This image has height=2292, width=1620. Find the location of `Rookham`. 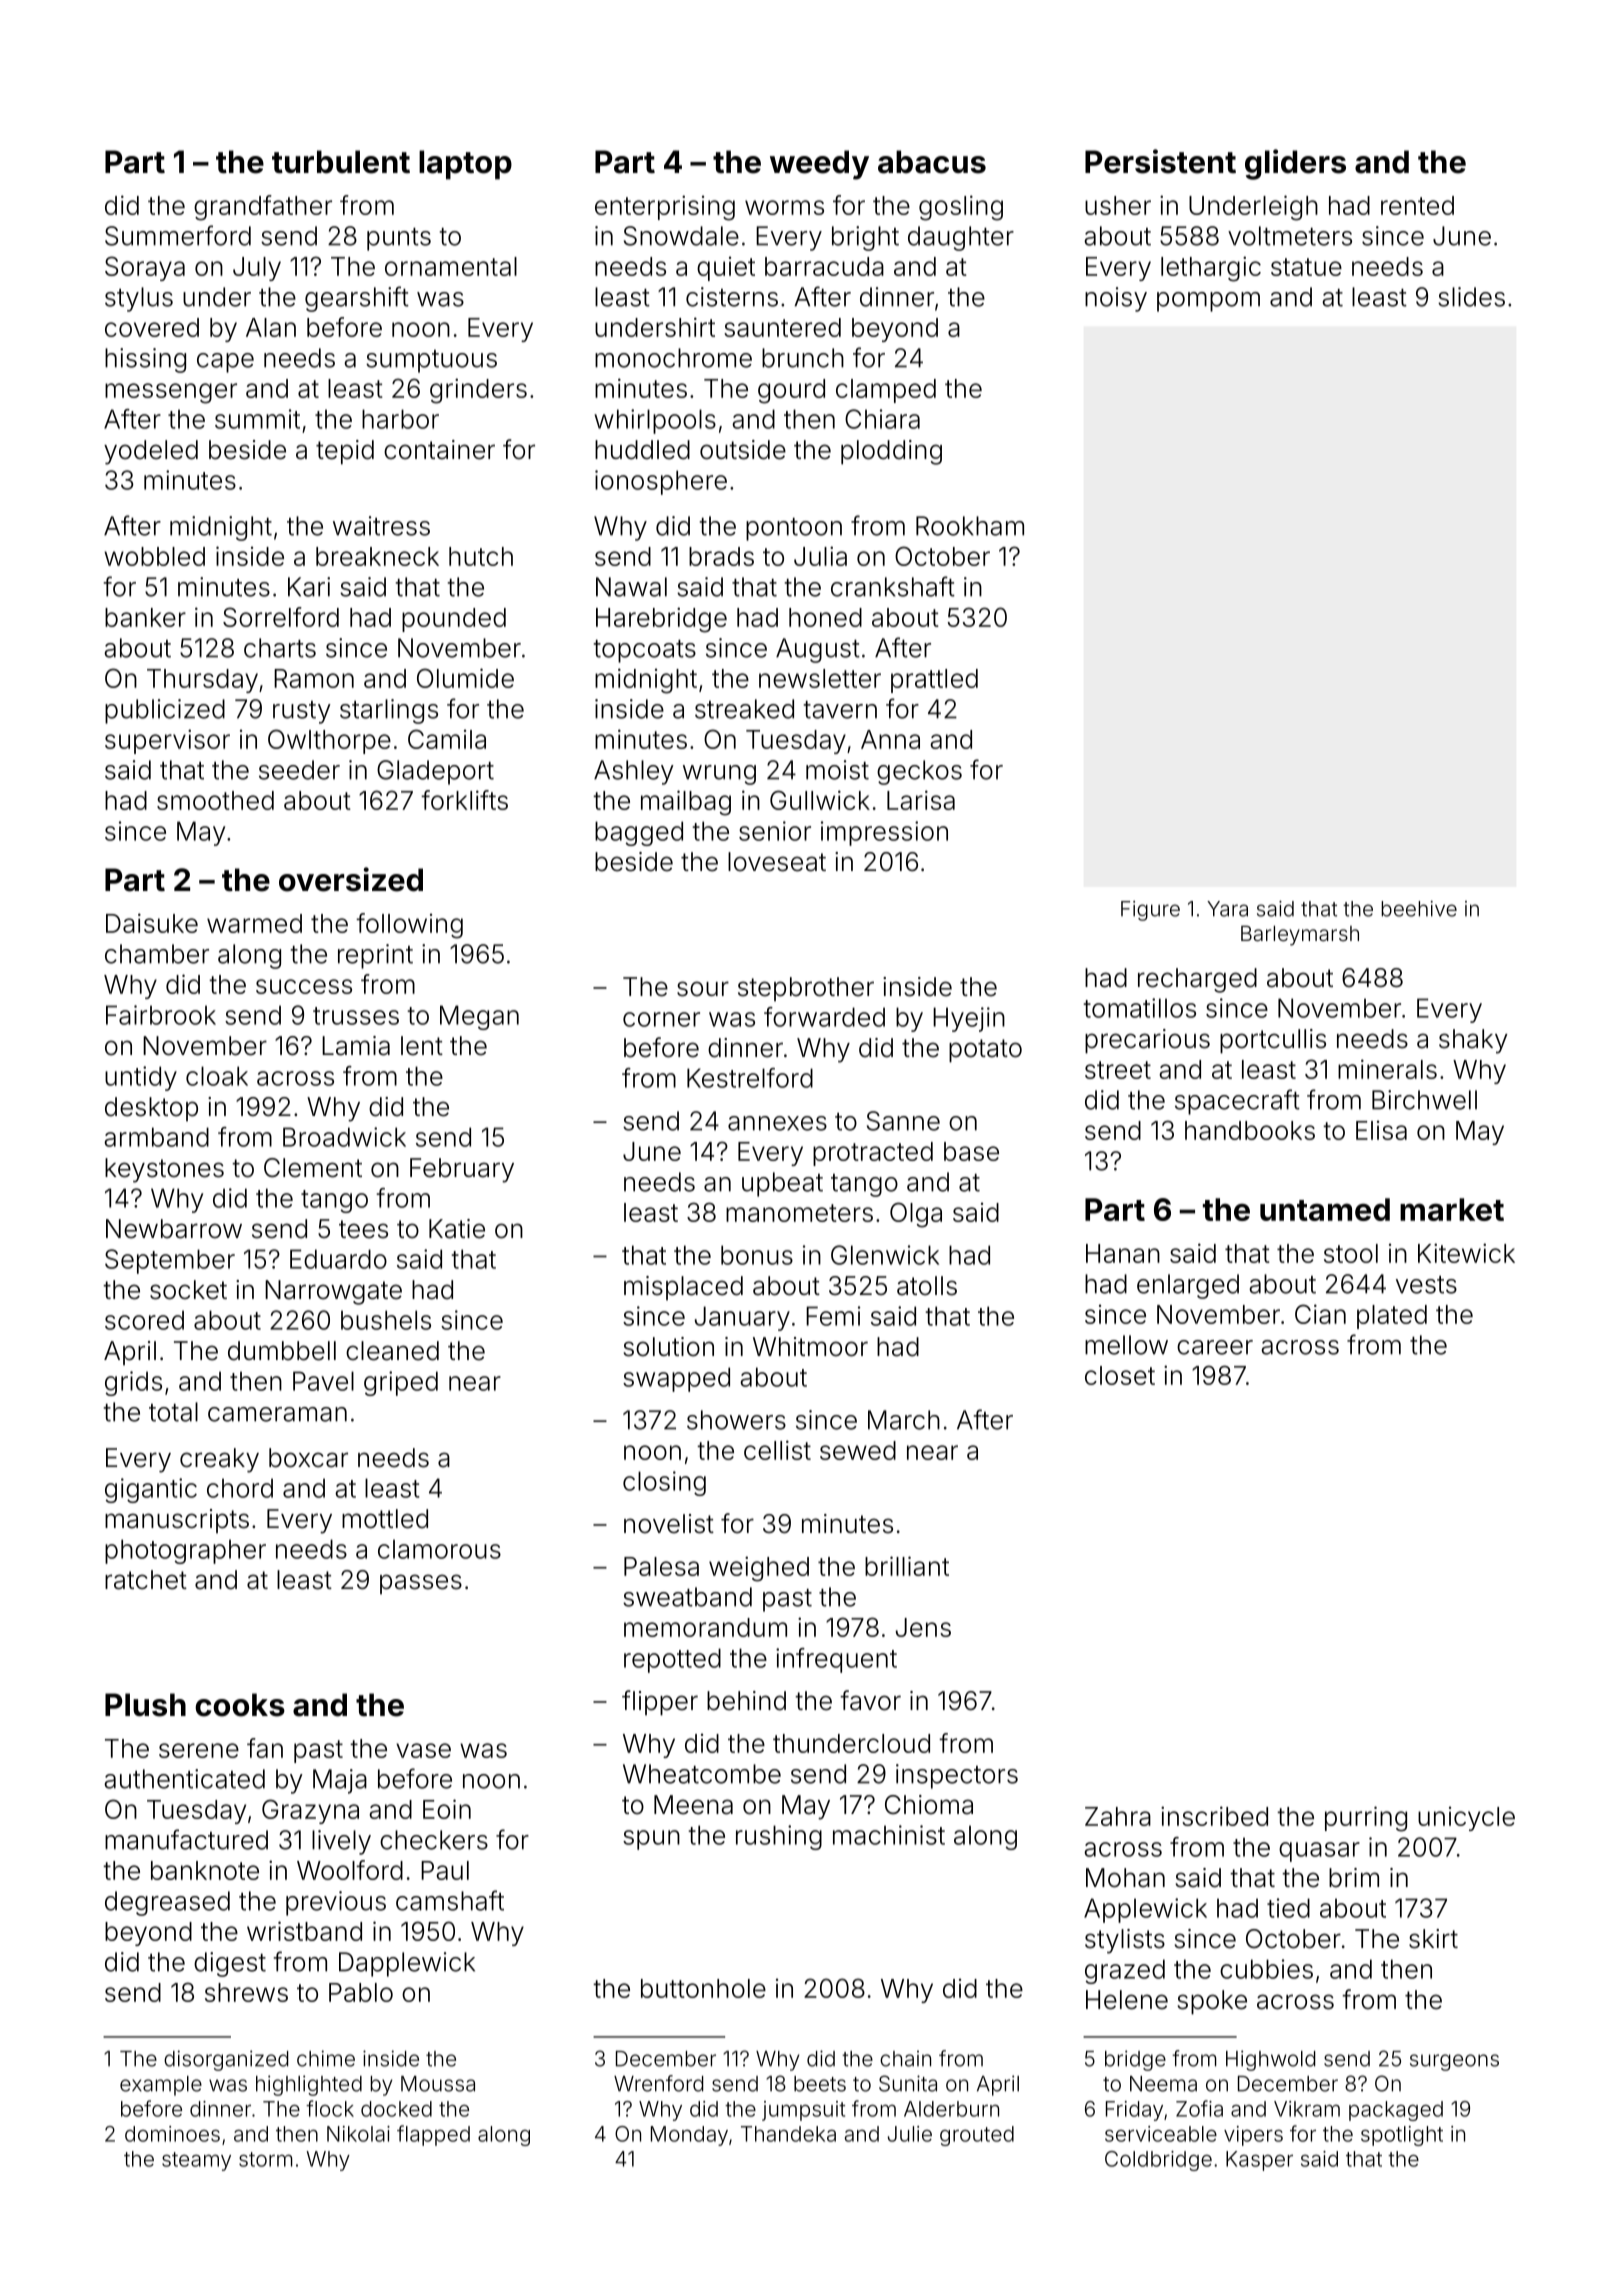

Rookham is located at coordinates (970, 526).
